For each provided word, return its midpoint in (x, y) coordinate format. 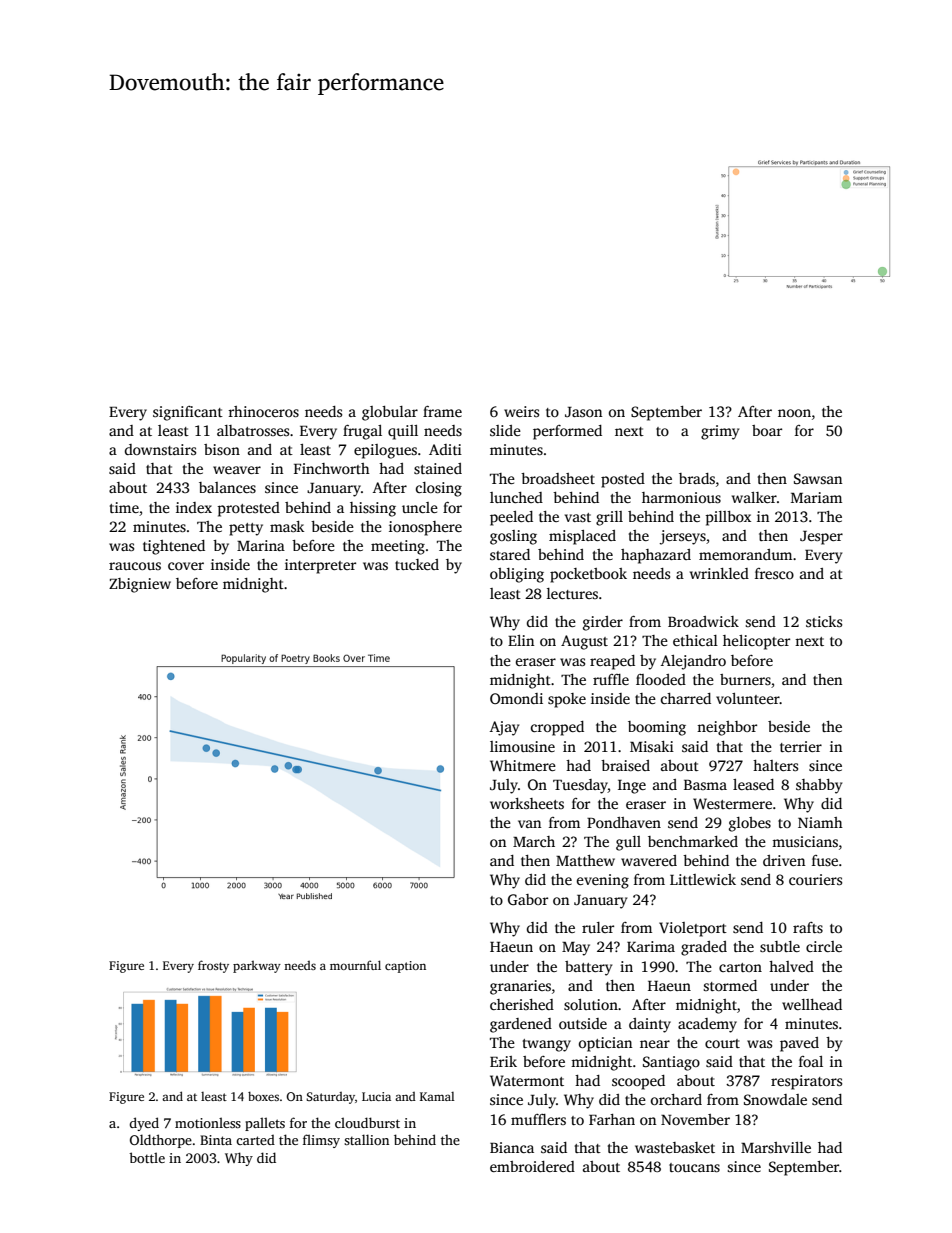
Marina (261, 545)
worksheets (527, 803)
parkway (257, 967)
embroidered (532, 1166)
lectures (572, 593)
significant (188, 413)
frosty (213, 966)
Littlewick (703, 879)
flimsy (321, 1141)
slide (505, 430)
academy (707, 1025)
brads (697, 478)
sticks (824, 621)
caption (405, 967)
